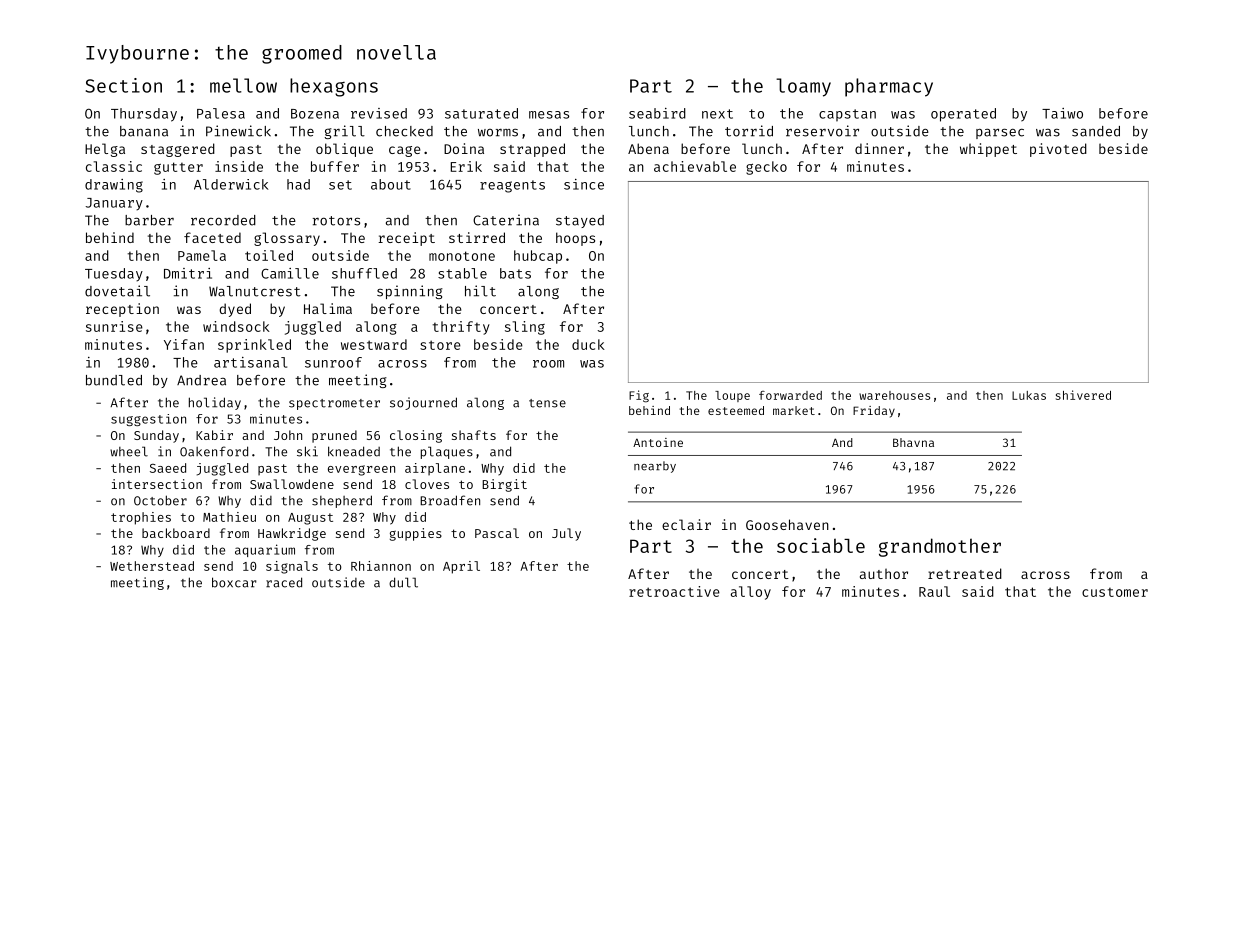  What do you see at coordinates (879, 148) in the screenshot?
I see `dinner` at bounding box center [879, 148].
